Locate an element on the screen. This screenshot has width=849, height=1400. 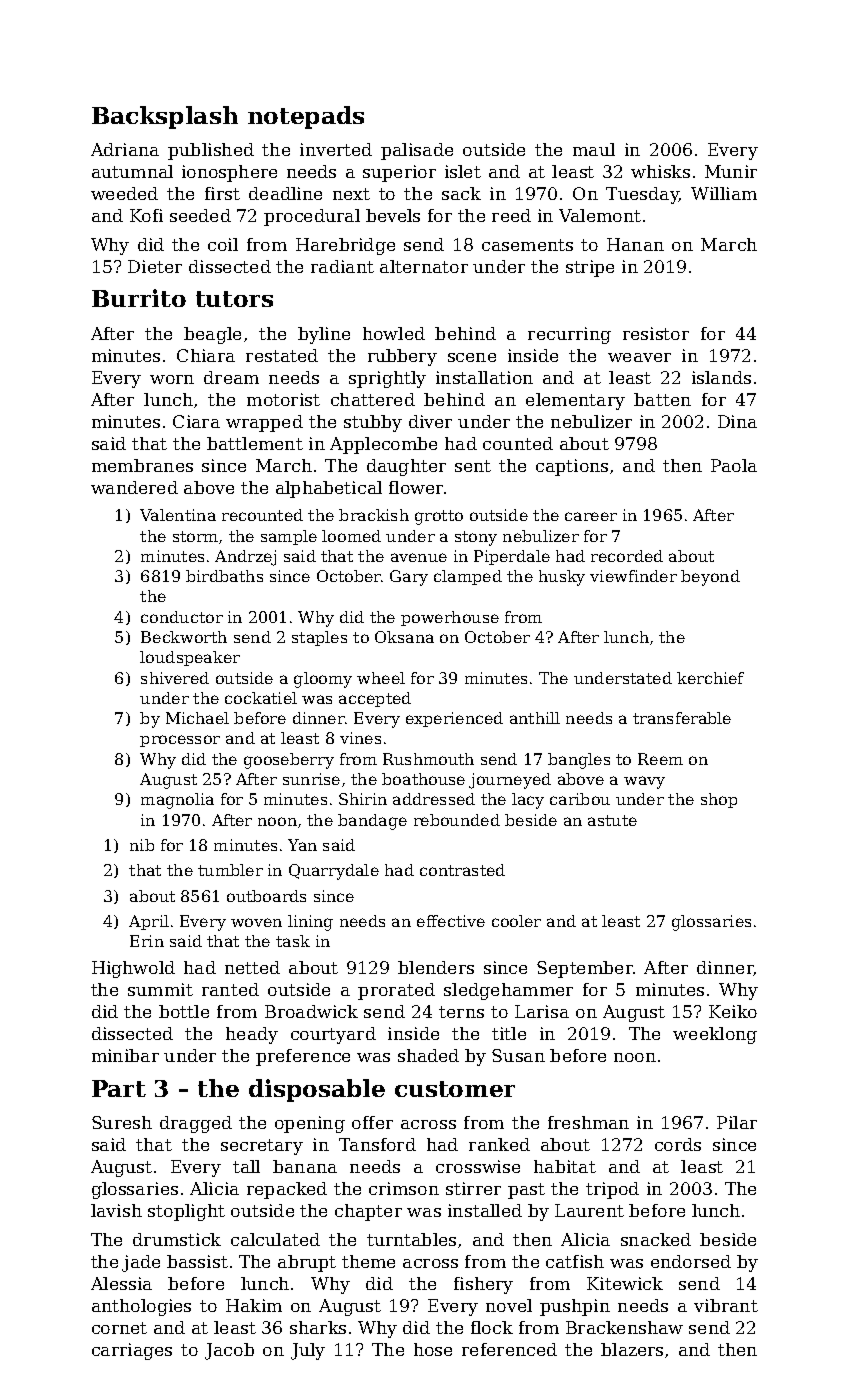
astute is located at coordinates (612, 820).
